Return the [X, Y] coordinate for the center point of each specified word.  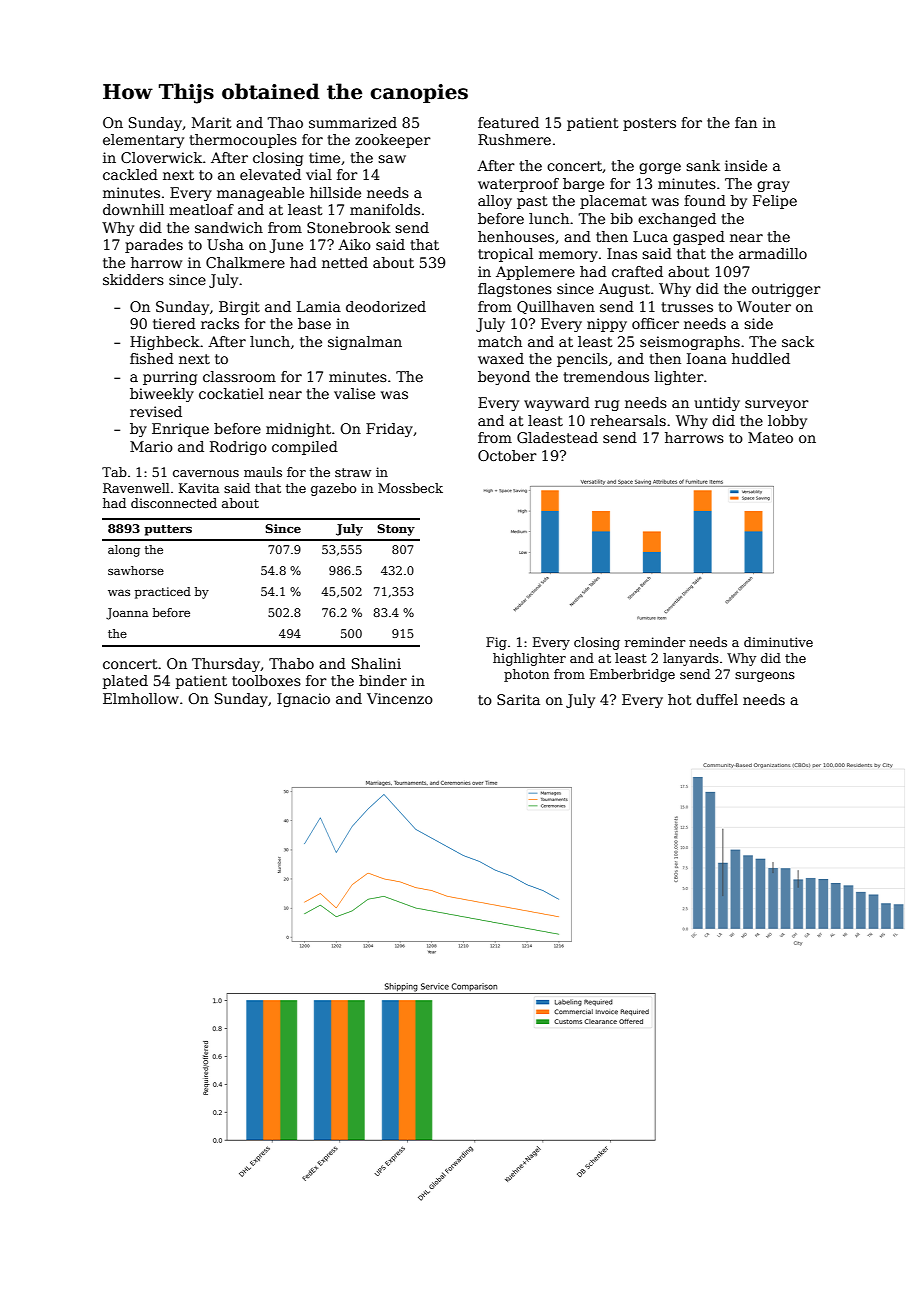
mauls [263, 472]
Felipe [775, 202]
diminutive [778, 642]
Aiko [354, 244]
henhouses [516, 236]
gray [773, 186]
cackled [130, 174]
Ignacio [303, 700]
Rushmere [514, 139]
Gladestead [557, 437]
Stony [396, 530]
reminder [655, 642]
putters [168, 530]
